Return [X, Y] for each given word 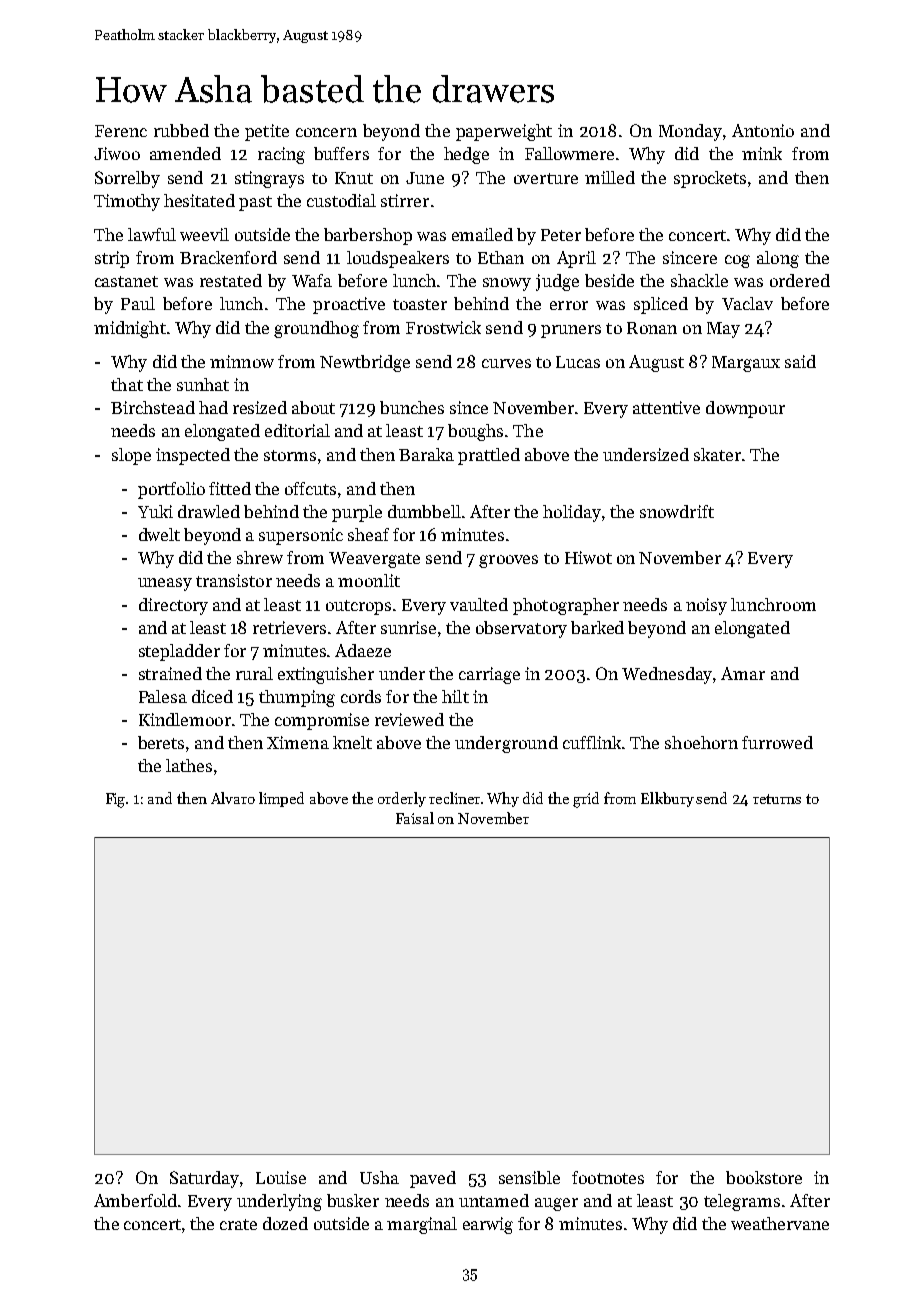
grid [586, 800]
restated [231, 280]
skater [717, 454]
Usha [379, 1177]
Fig [115, 800]
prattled [489, 456]
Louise [281, 1177]
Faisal [415, 818]
